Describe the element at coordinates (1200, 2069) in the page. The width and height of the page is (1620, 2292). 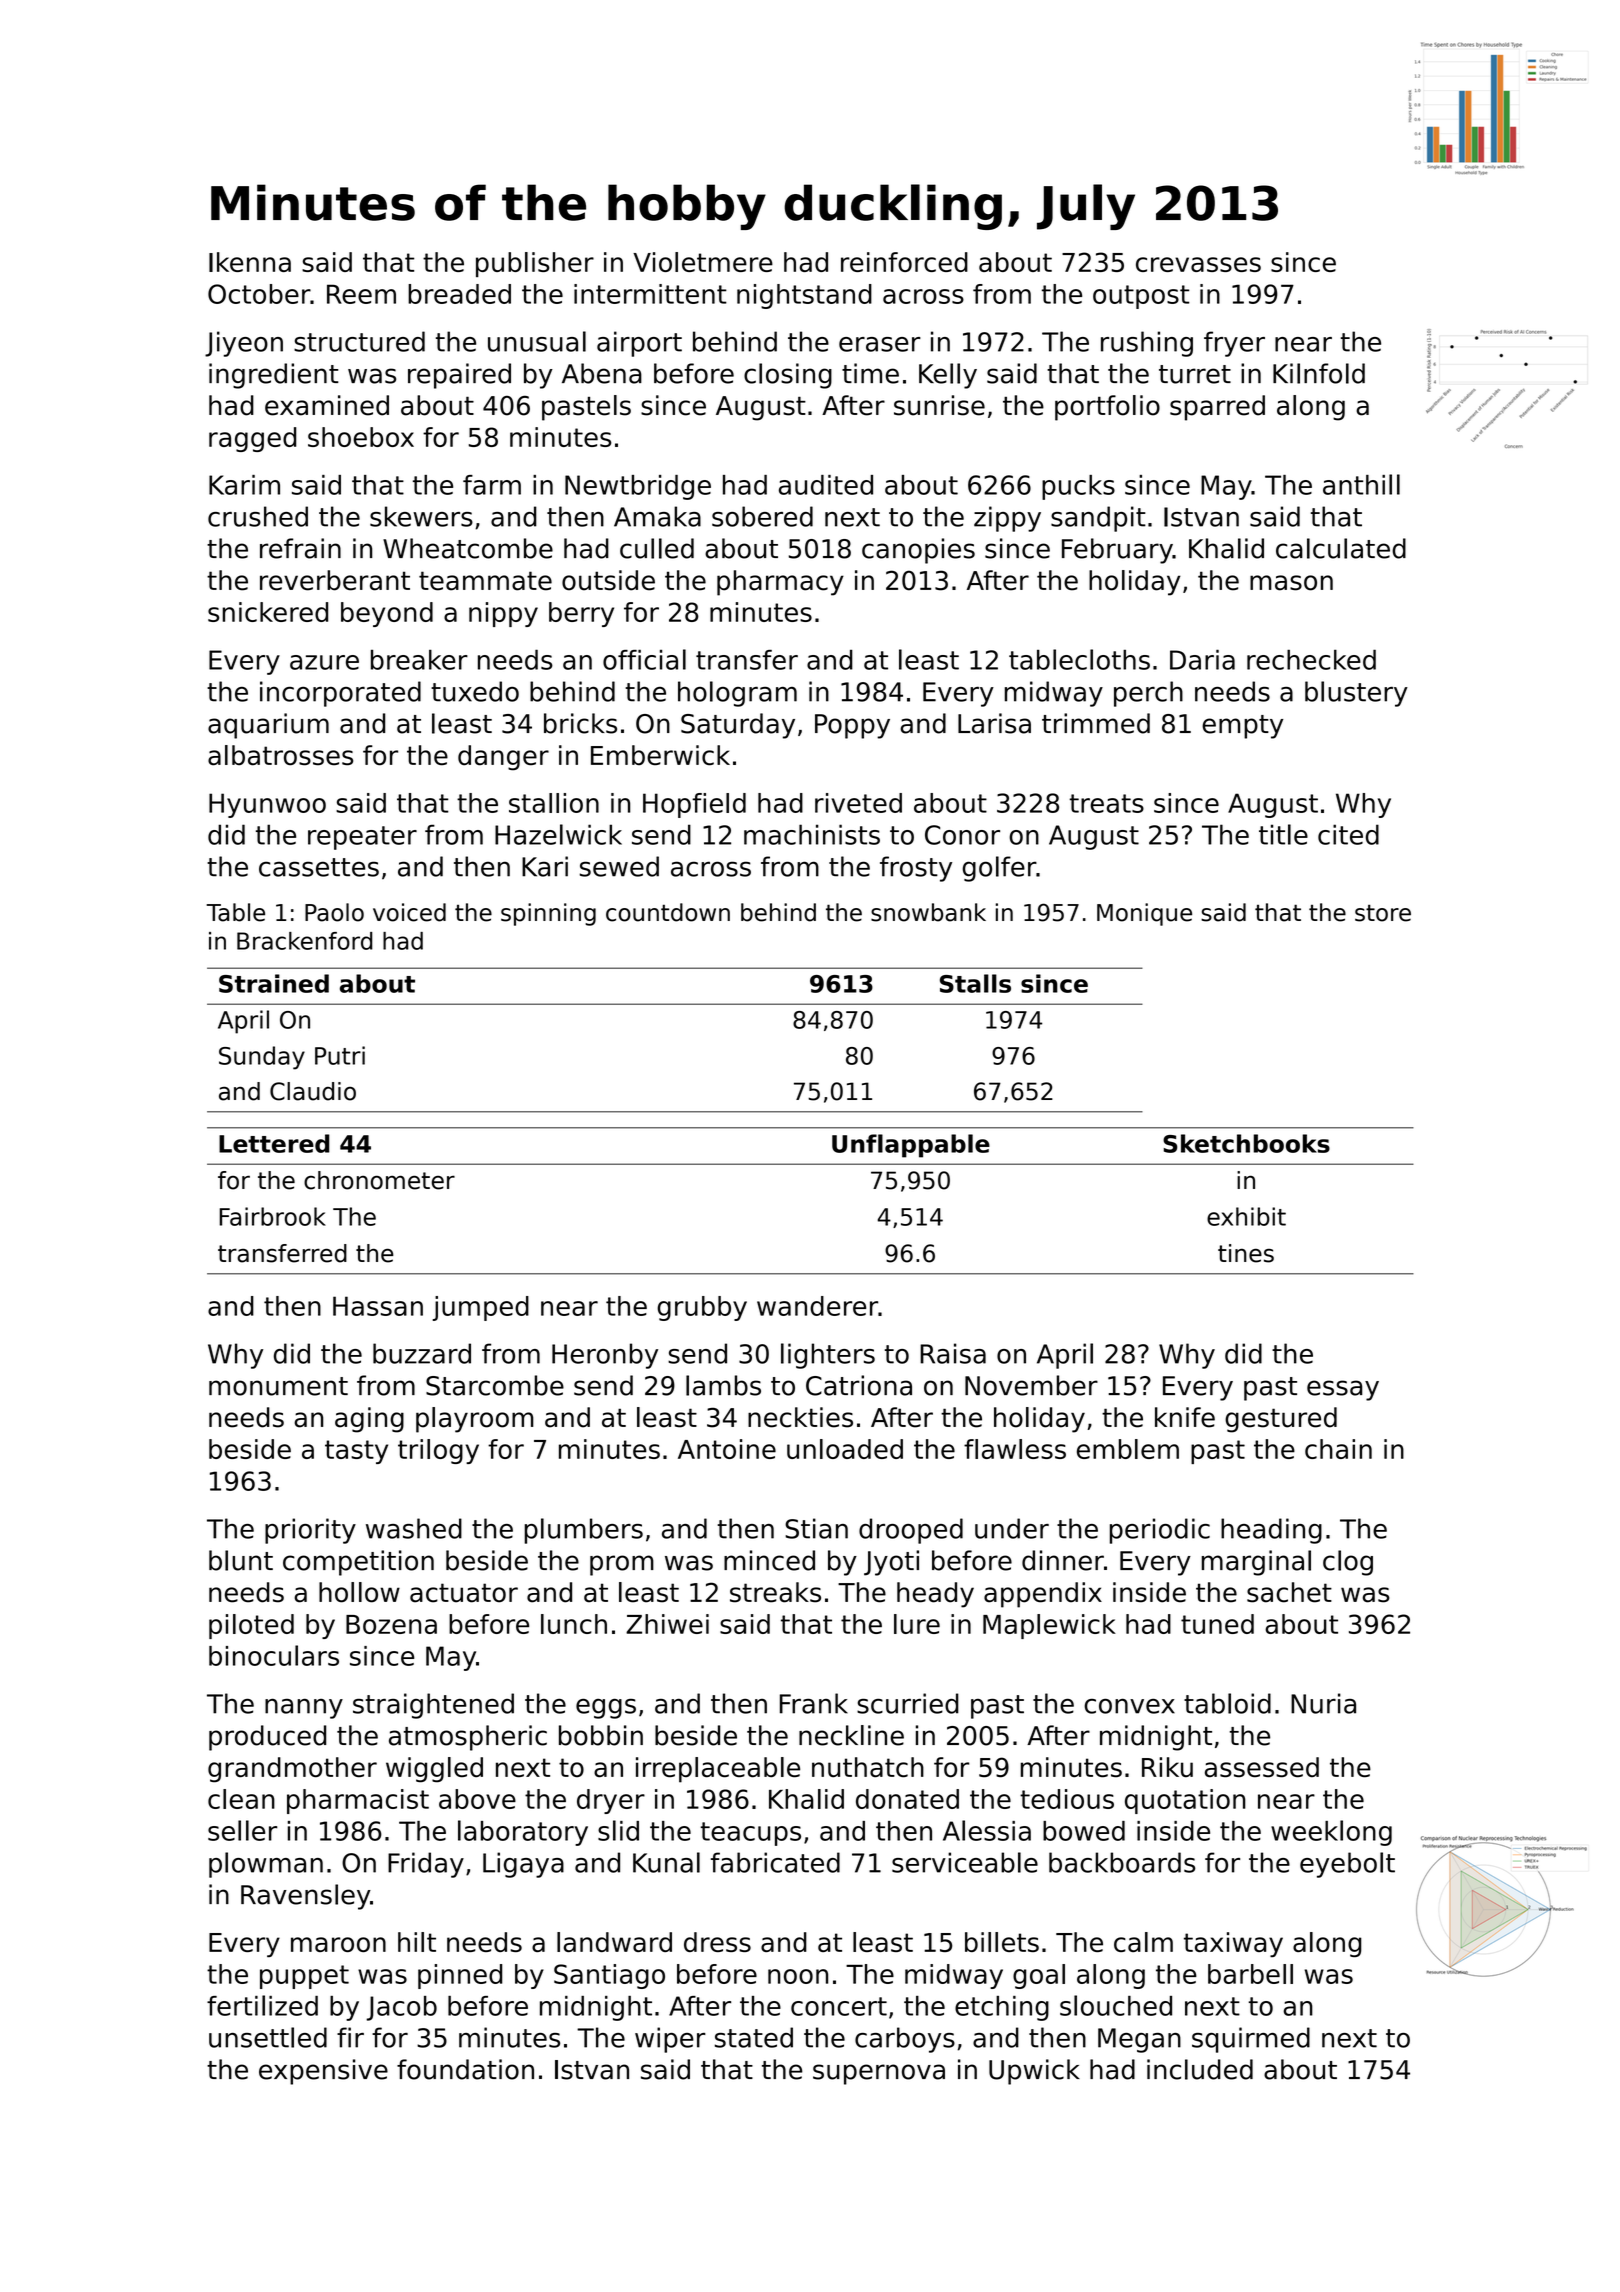
I see `included` at that location.
